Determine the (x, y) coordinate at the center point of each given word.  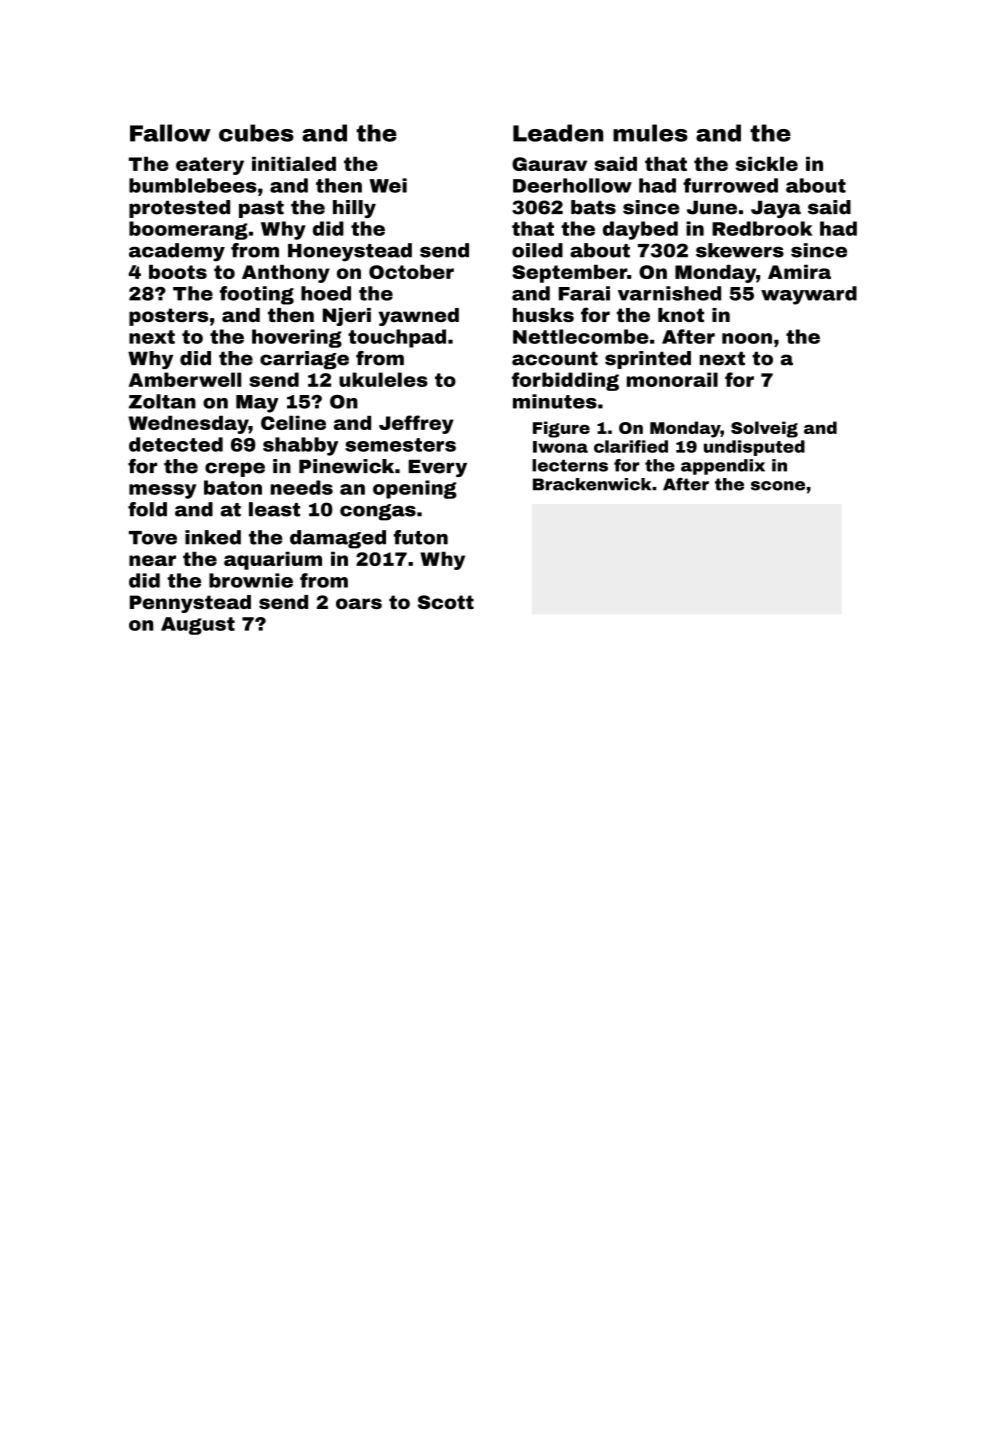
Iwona (560, 447)
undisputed (754, 448)
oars (359, 603)
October (411, 272)
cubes (256, 133)
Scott (446, 602)
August (198, 626)
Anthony (286, 274)
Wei (388, 185)
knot (681, 315)
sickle (767, 164)
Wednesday (188, 425)
